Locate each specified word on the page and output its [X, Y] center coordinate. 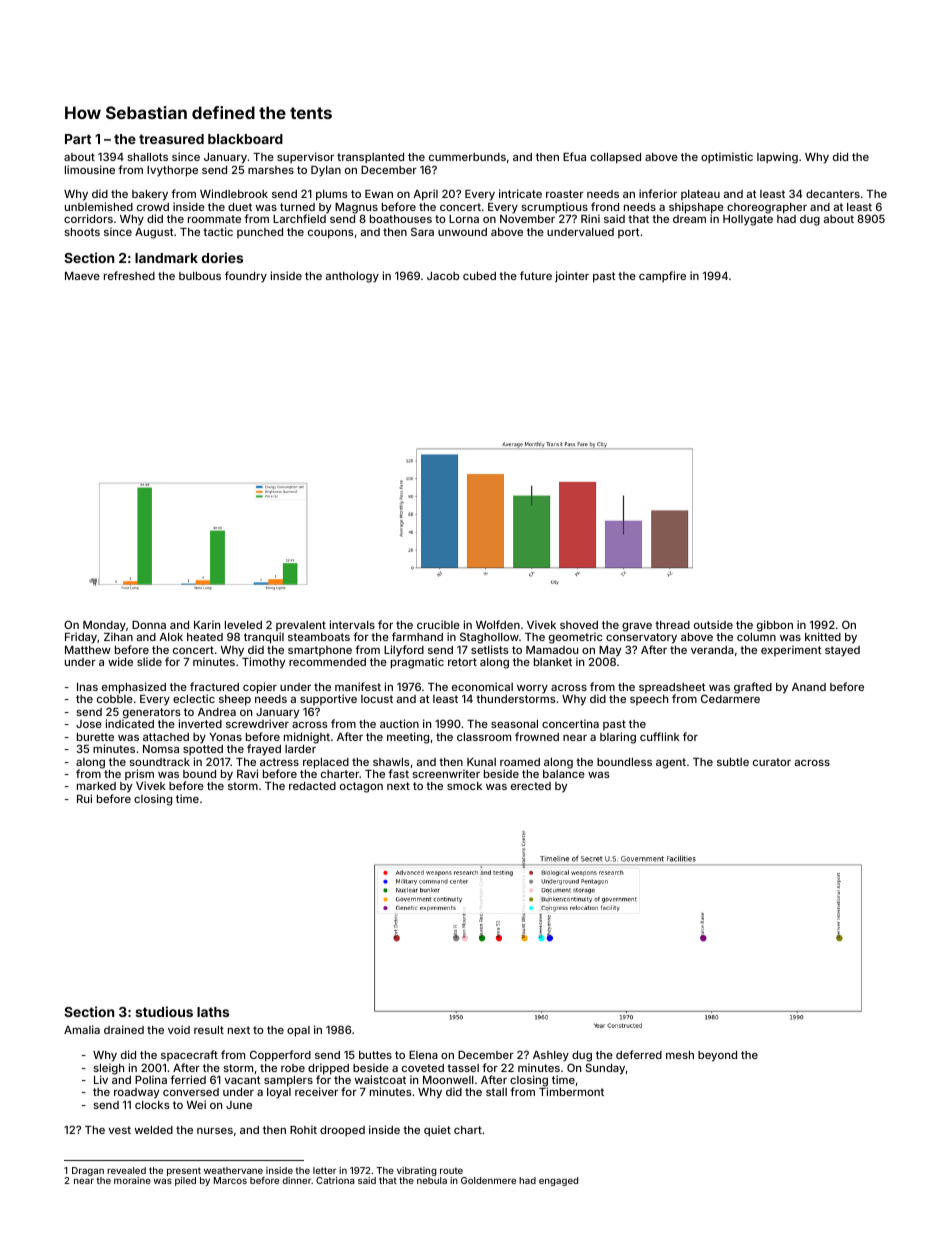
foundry [246, 277]
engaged [558, 1181]
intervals [352, 624]
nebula [432, 1180]
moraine [132, 1180]
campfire [662, 276]
